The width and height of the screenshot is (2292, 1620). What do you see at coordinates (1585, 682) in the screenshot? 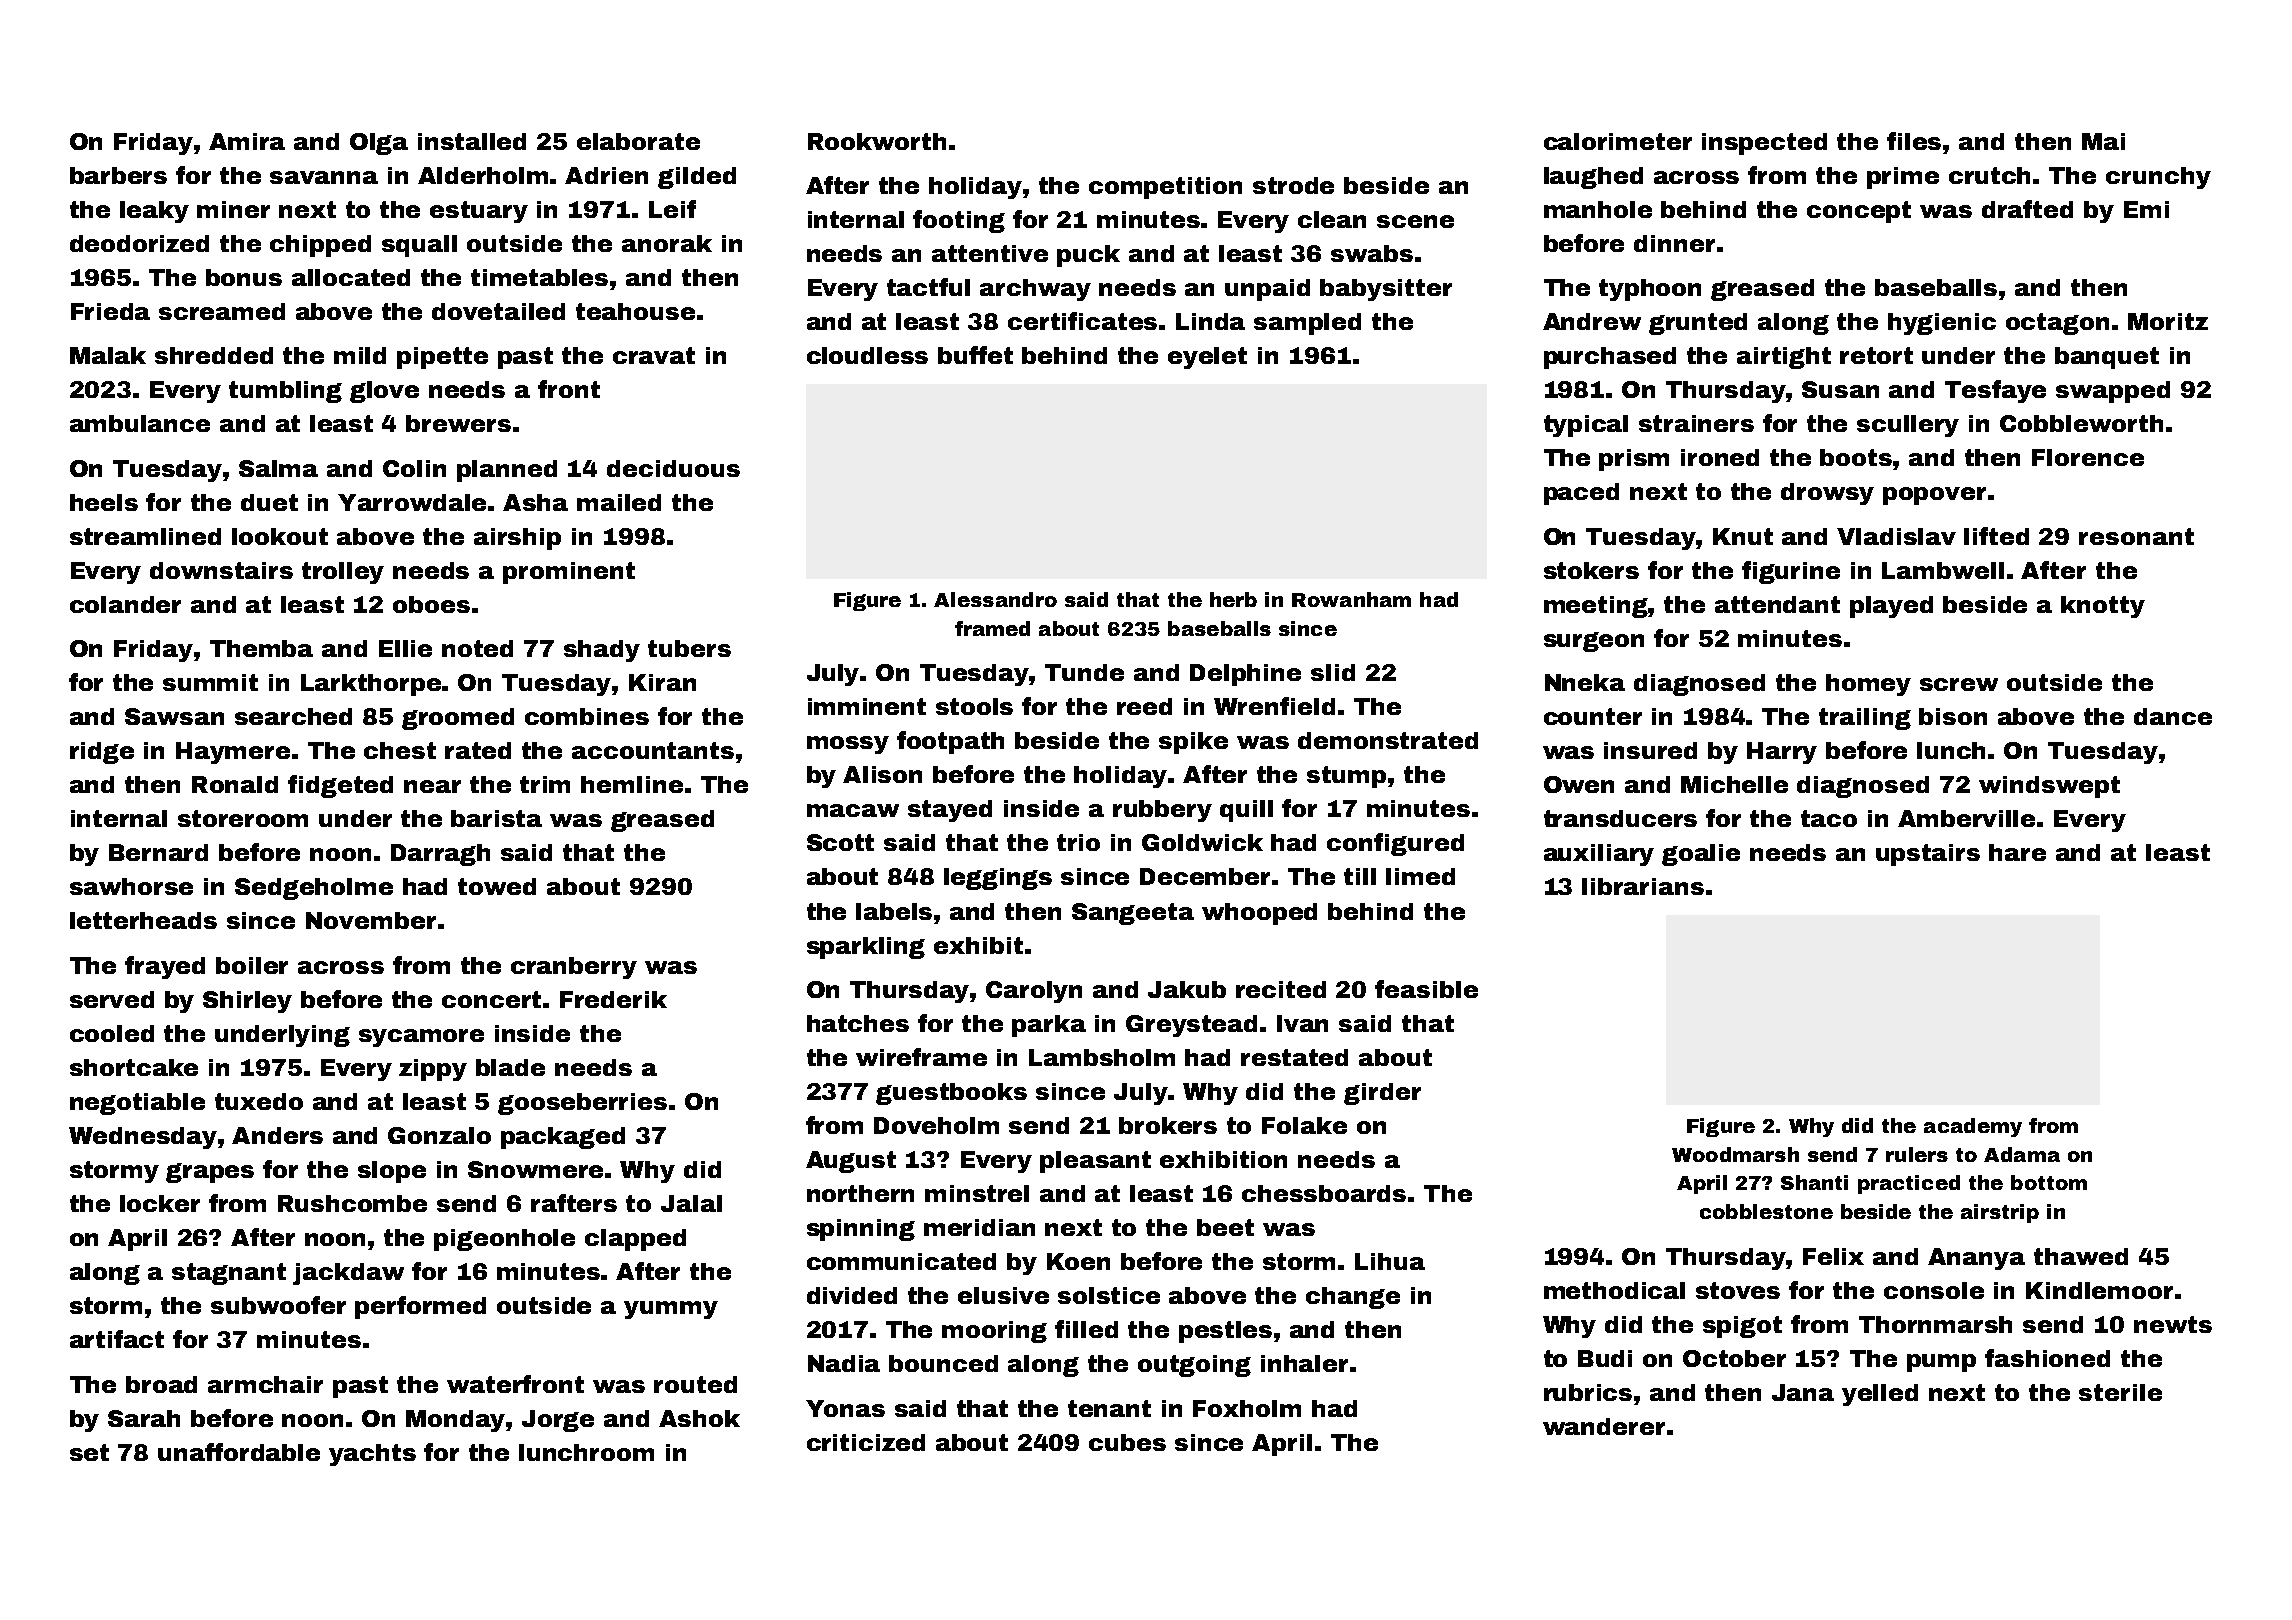
I see `Nneka` at bounding box center [1585, 682].
